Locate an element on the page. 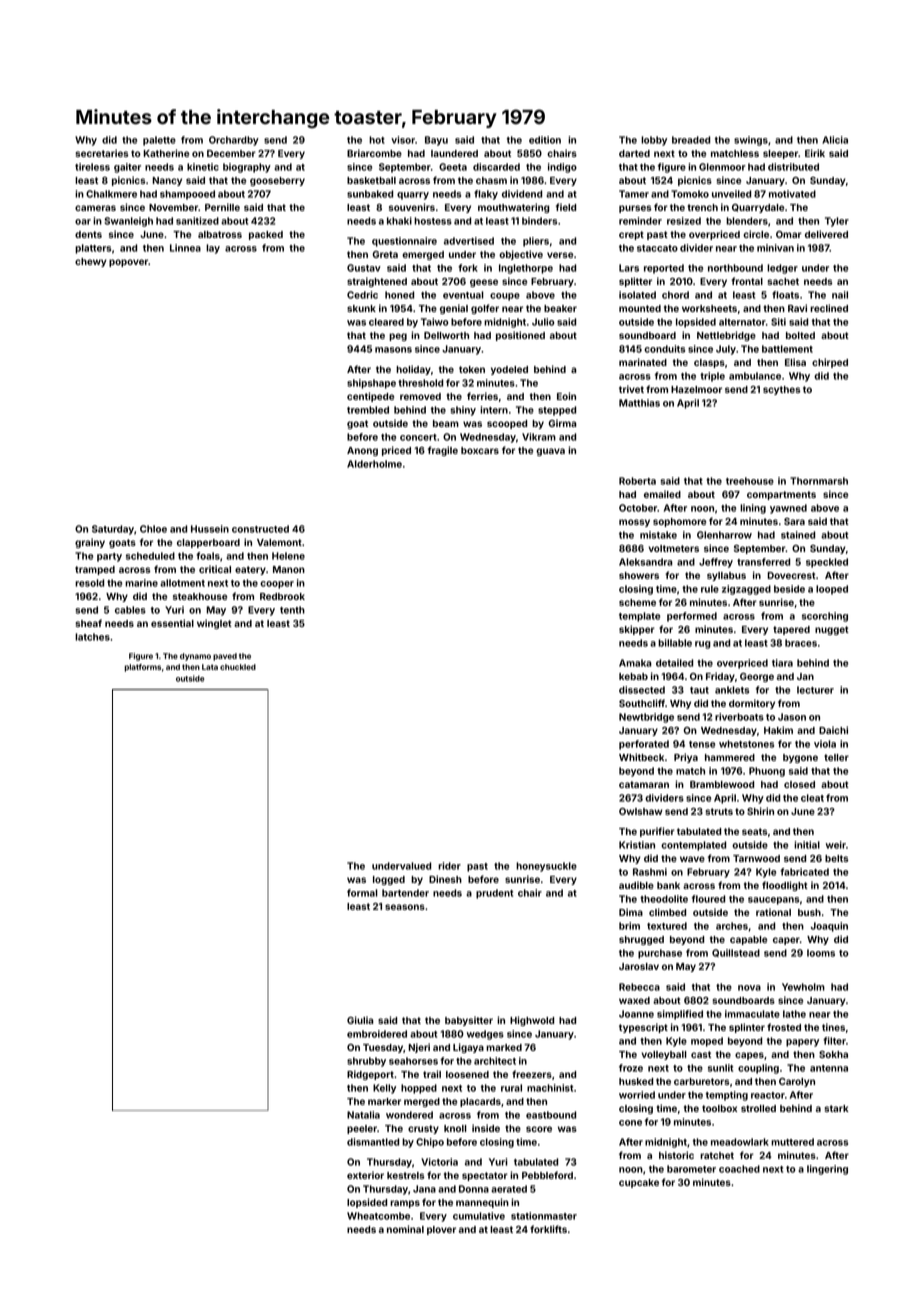  textured is located at coordinates (667, 926).
